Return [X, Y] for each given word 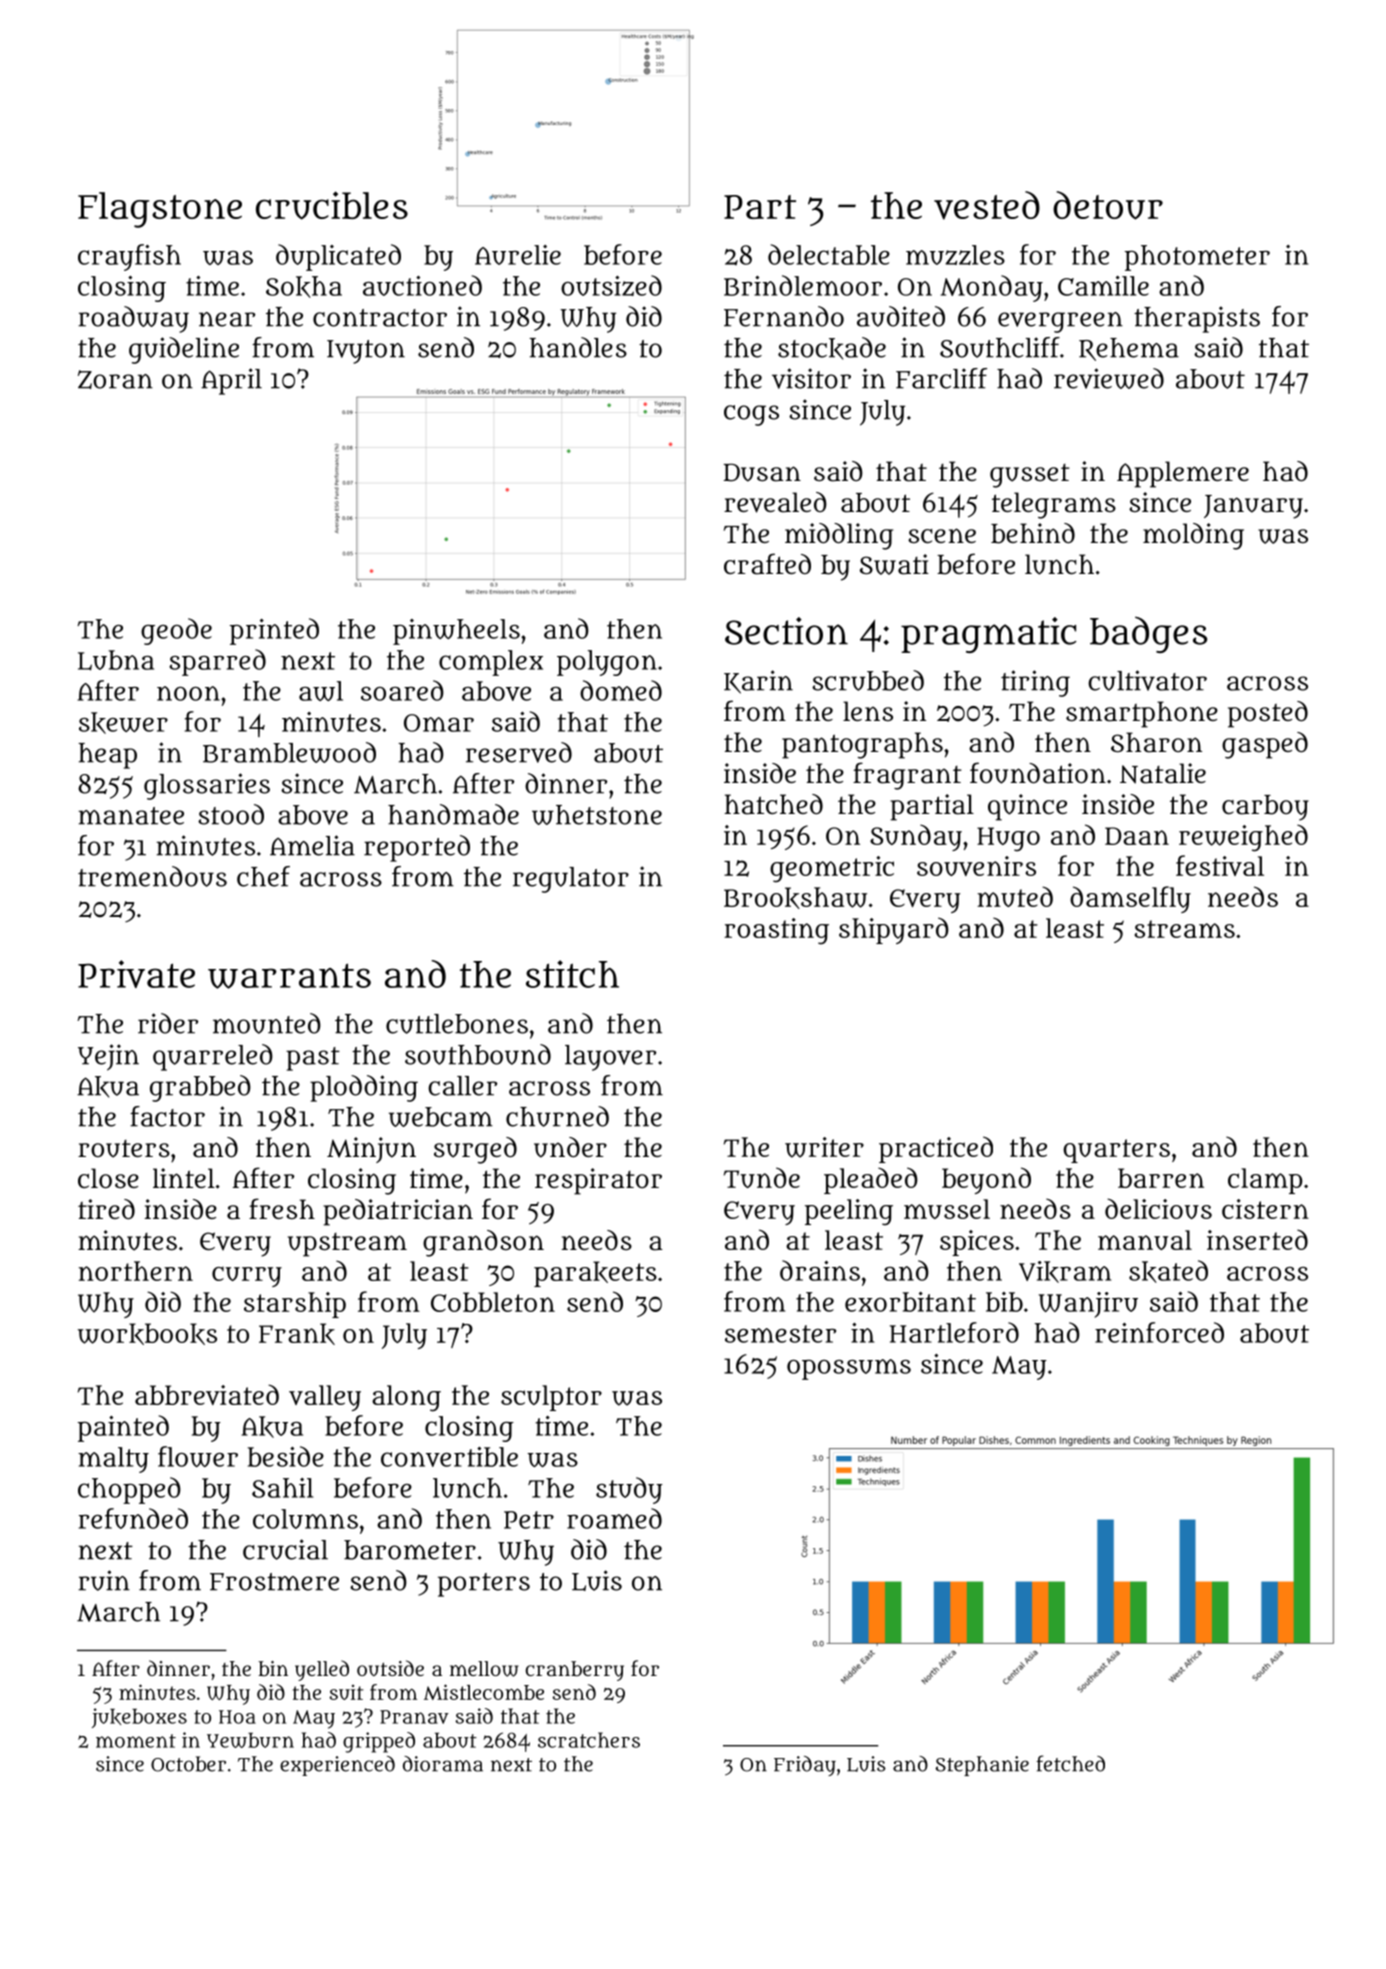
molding [1193, 536]
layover [610, 1058]
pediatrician [398, 1212]
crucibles [332, 205]
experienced [337, 1766]
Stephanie [982, 1766]
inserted [1257, 1240]
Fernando [784, 316]
